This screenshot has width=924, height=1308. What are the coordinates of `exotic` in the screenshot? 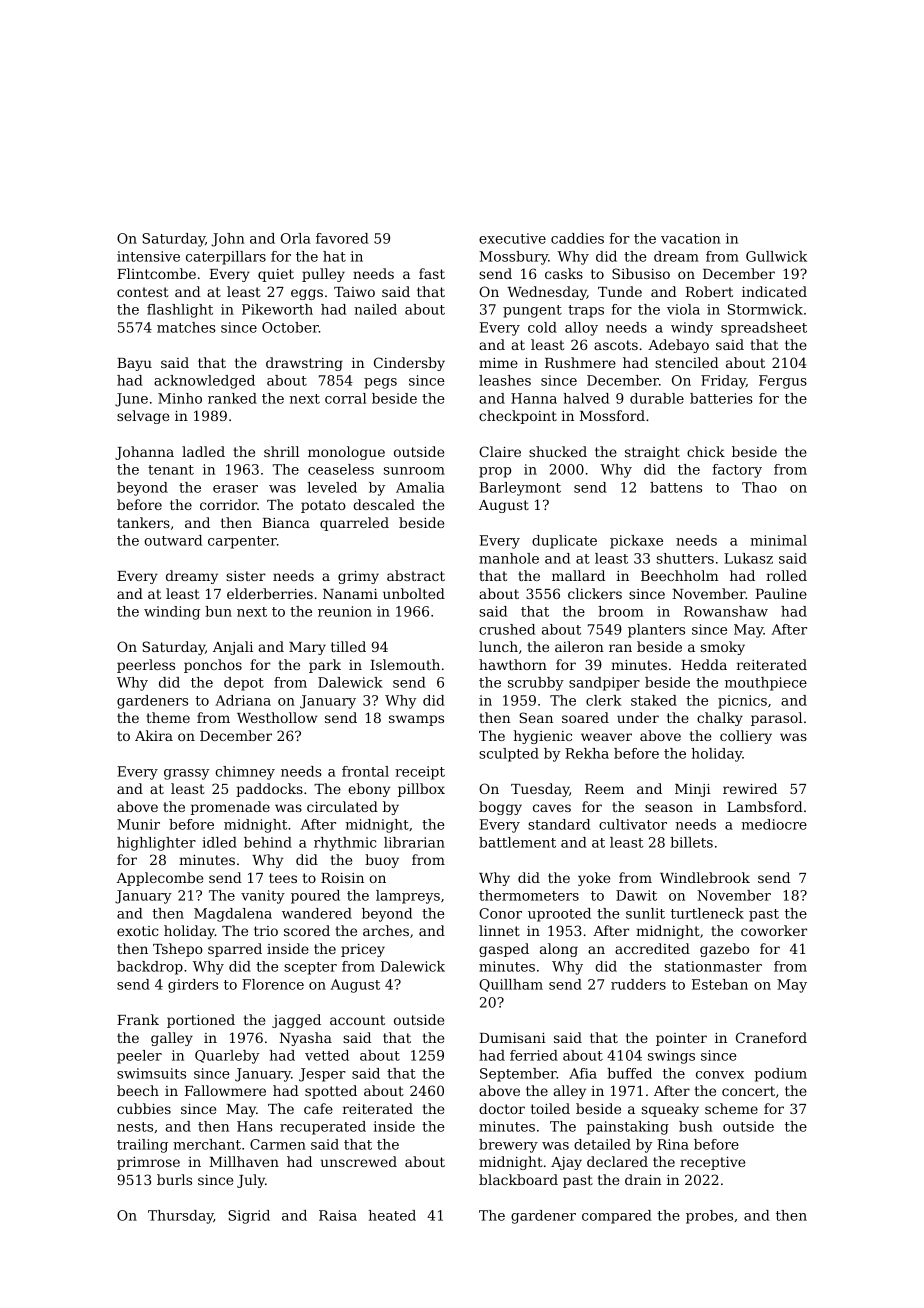 It's located at (137, 931).
